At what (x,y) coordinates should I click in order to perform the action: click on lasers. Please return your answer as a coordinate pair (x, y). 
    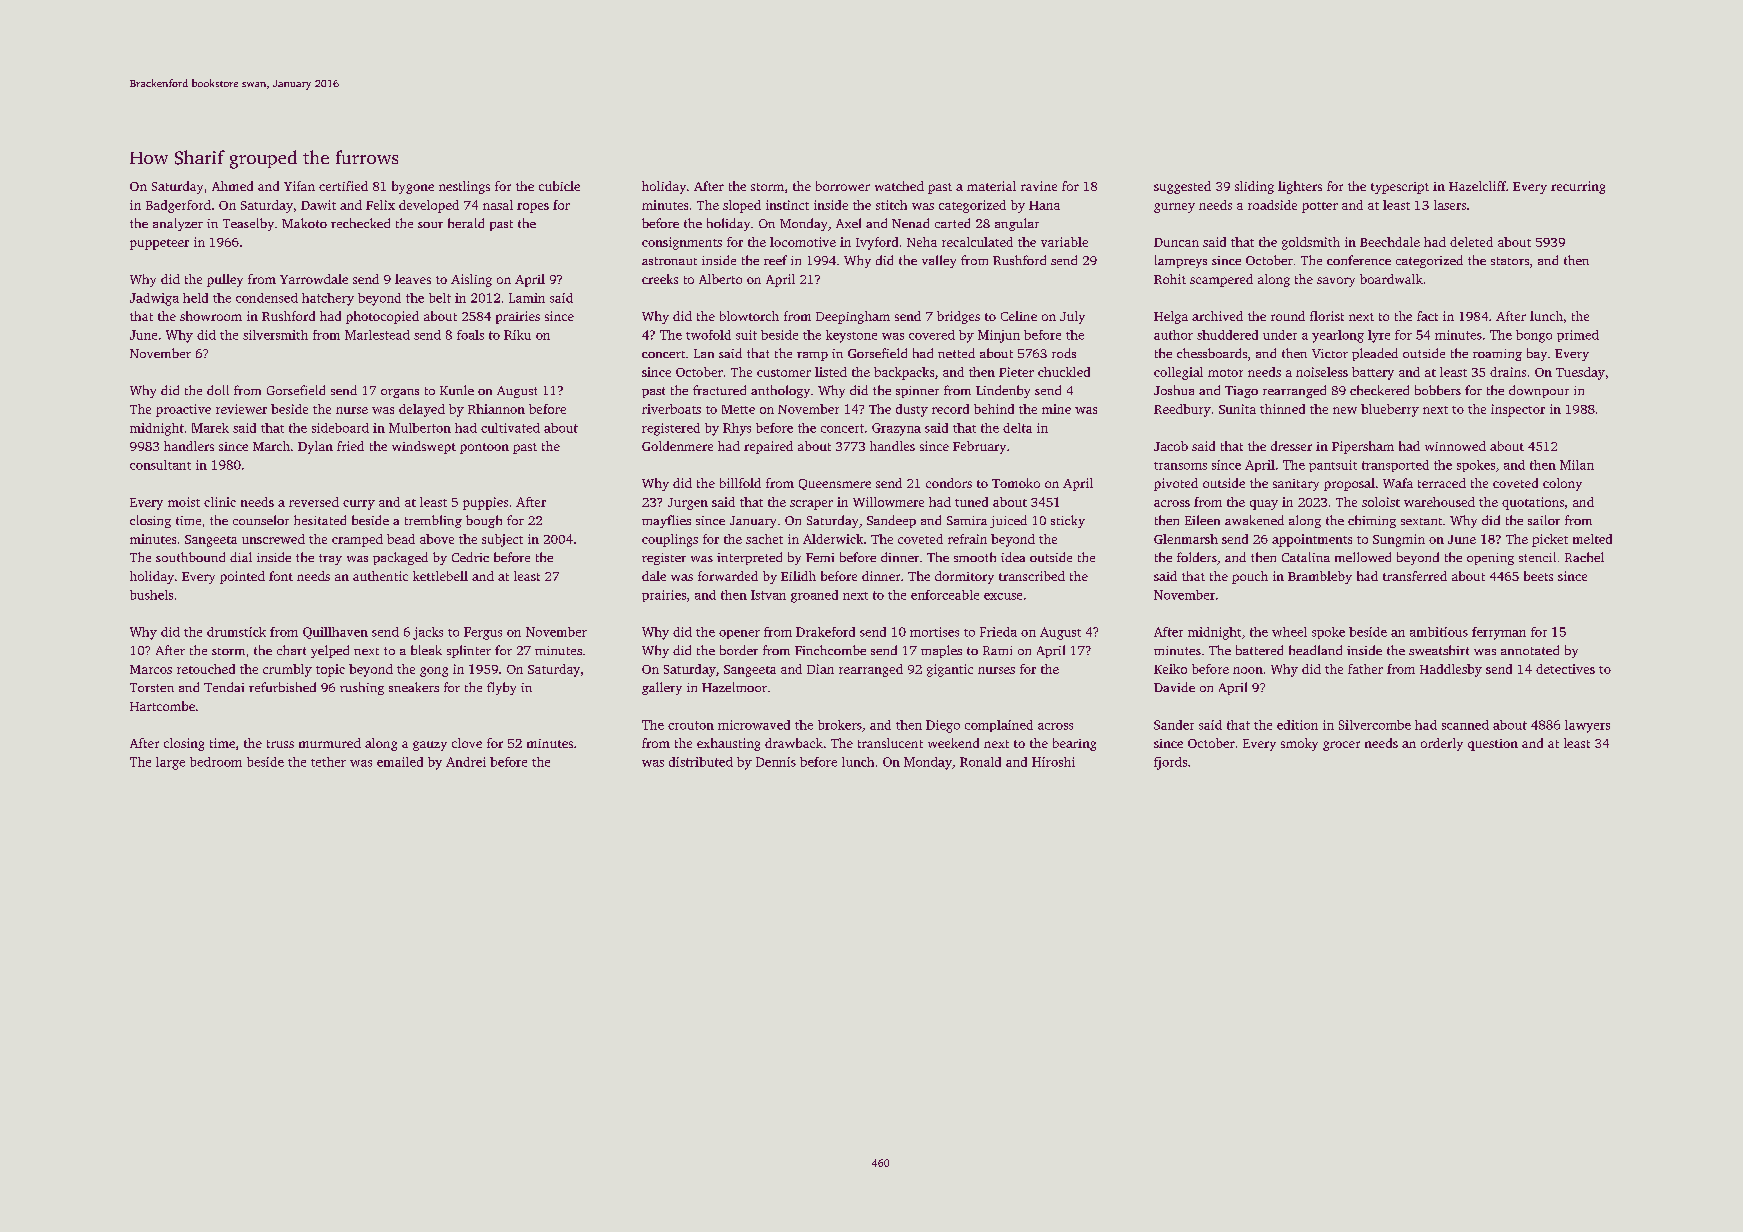
    Looking at the image, I should click on (1450, 205).
